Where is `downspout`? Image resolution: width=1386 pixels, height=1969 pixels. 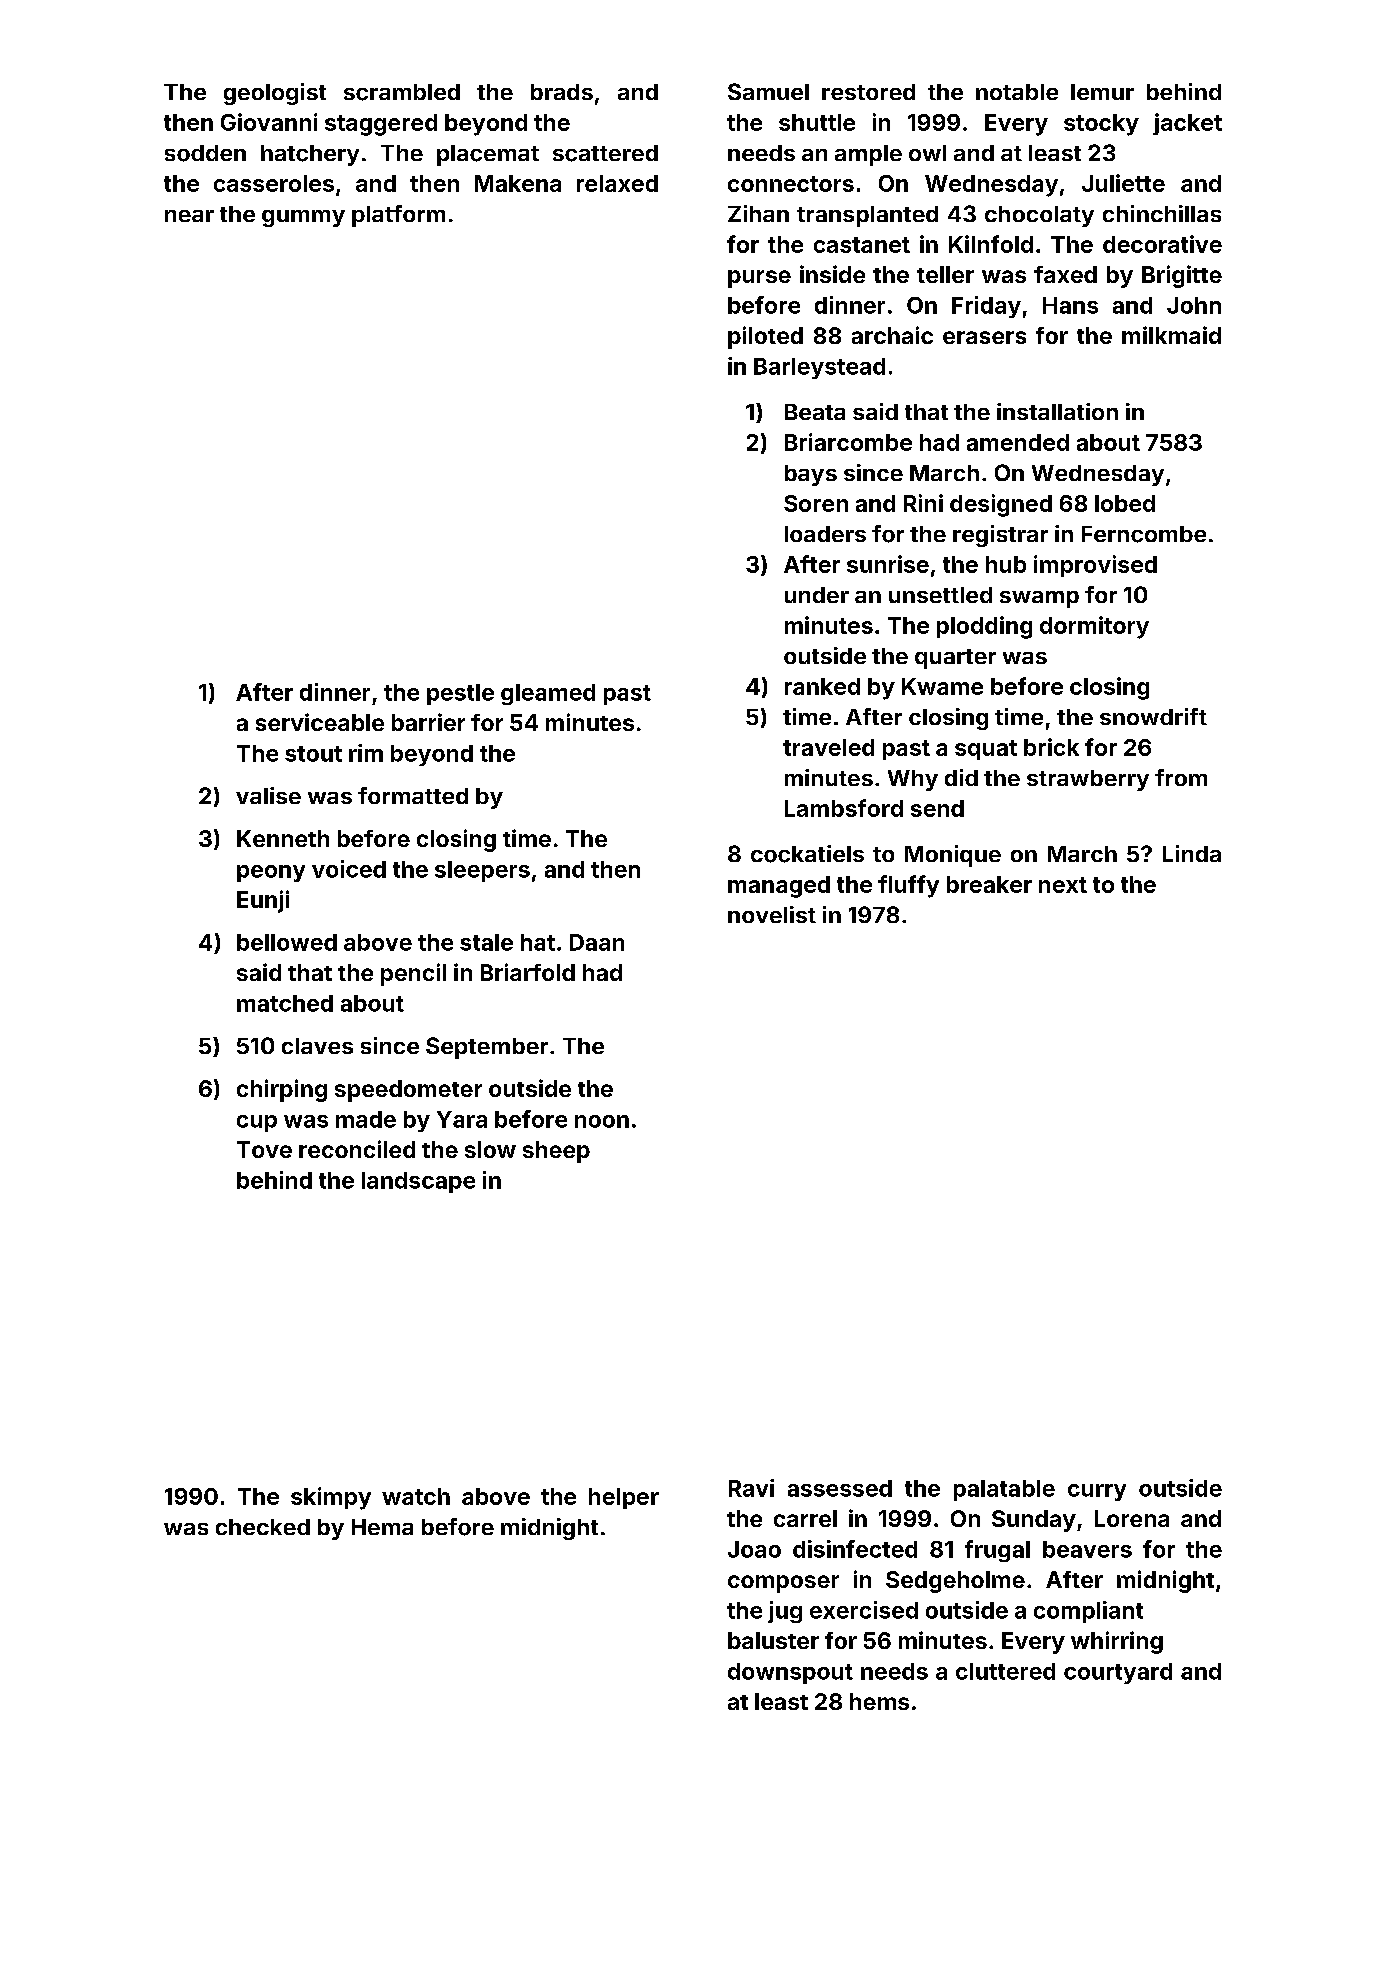
downspout is located at coordinates (790, 1673).
